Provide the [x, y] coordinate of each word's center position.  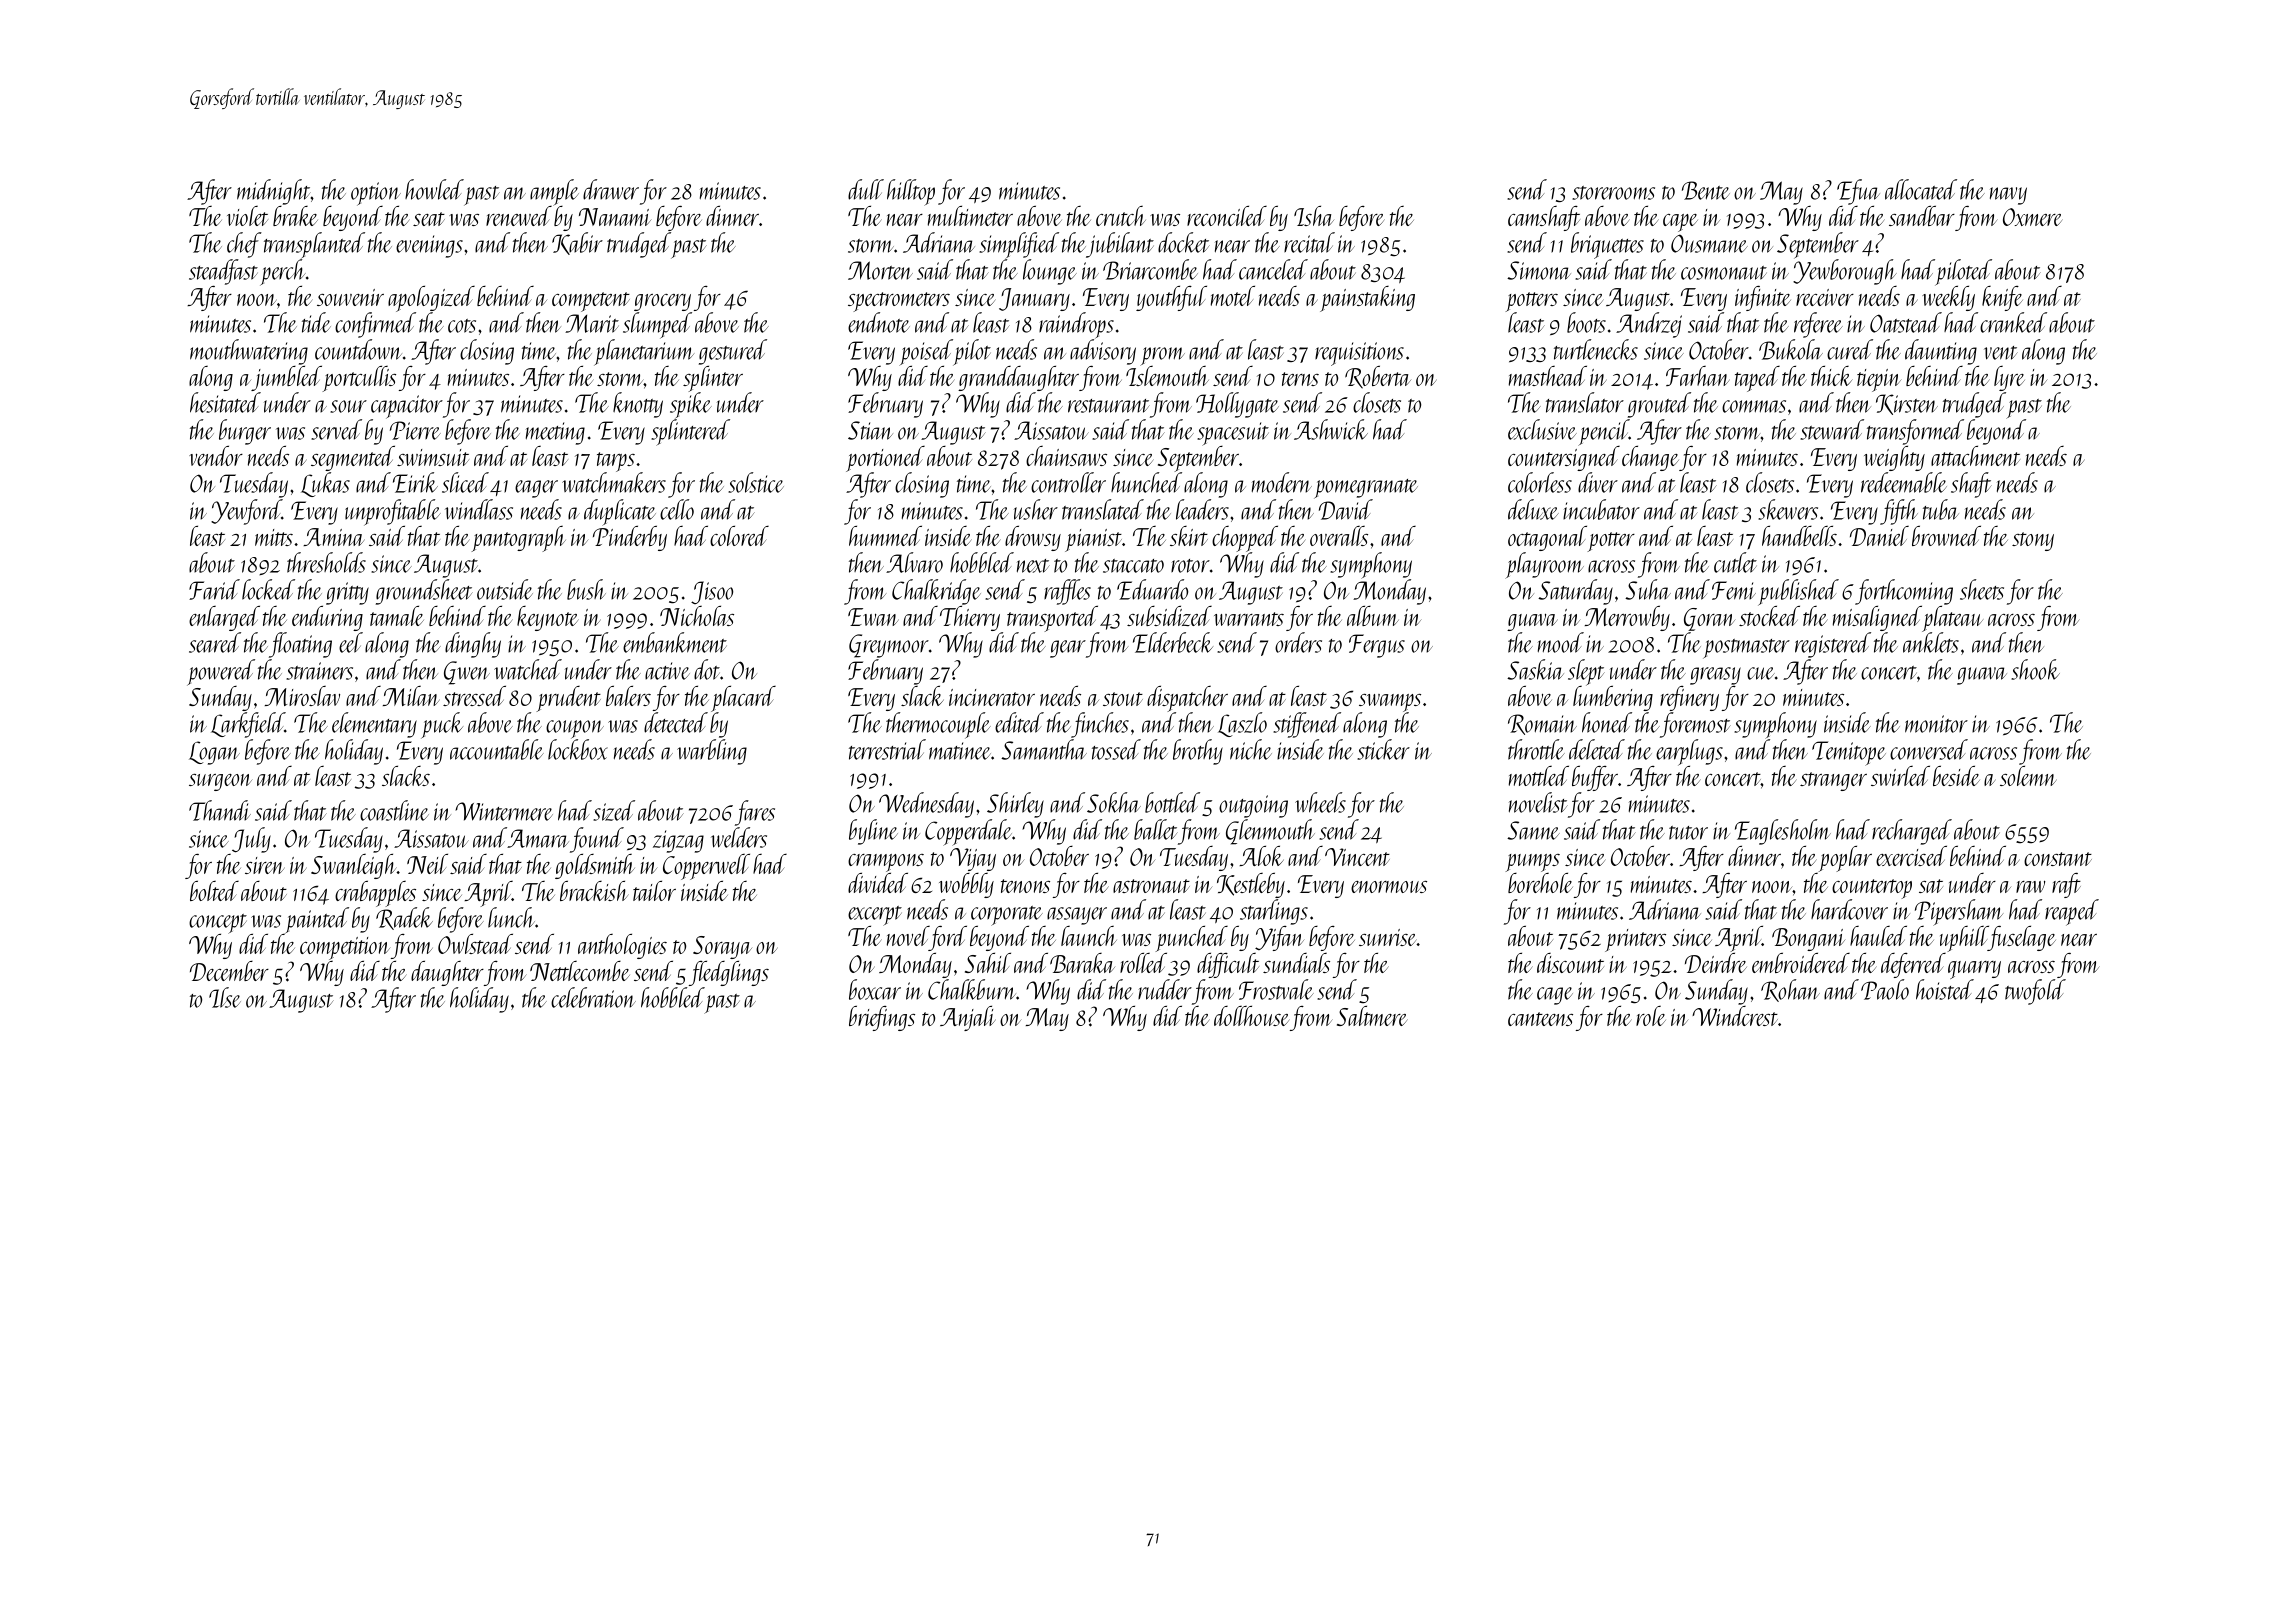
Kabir [577, 243]
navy [2008, 196]
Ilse [225, 997]
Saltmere [1372, 1016]
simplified [1019, 245]
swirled [1900, 776]
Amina [334, 537]
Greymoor [889, 646]
